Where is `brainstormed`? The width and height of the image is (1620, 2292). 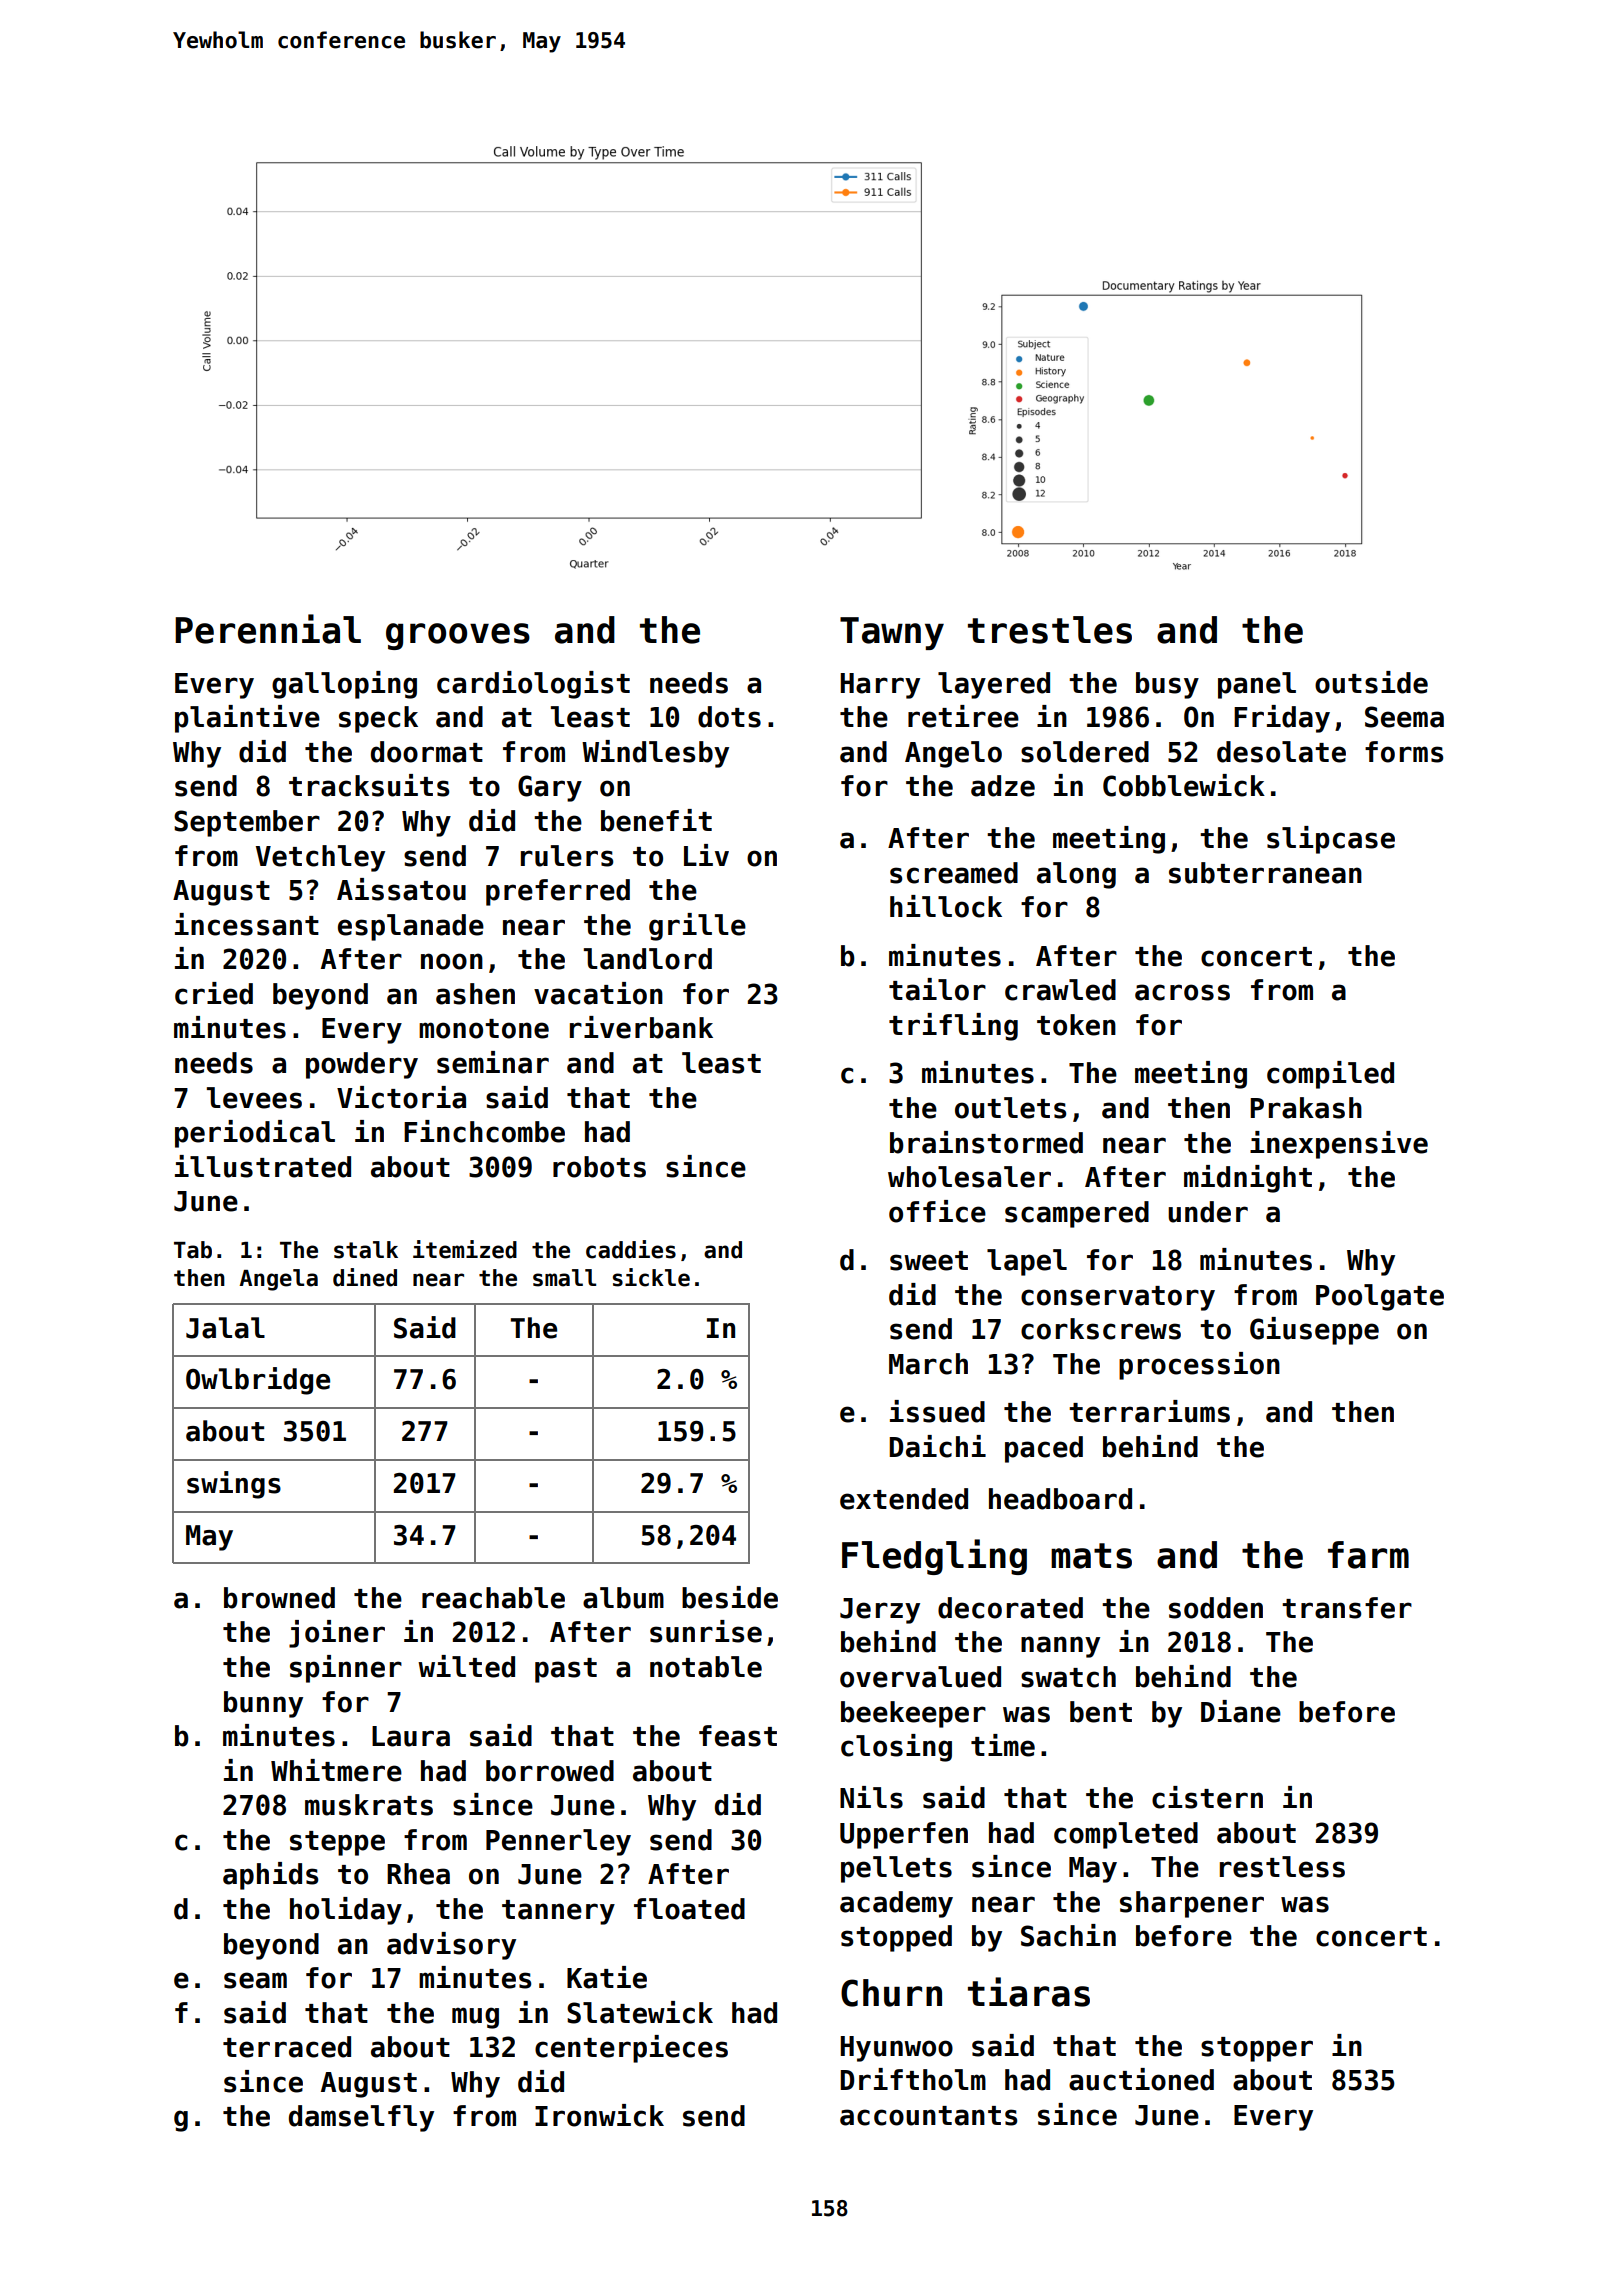 brainstormed is located at coordinates (986, 1142).
